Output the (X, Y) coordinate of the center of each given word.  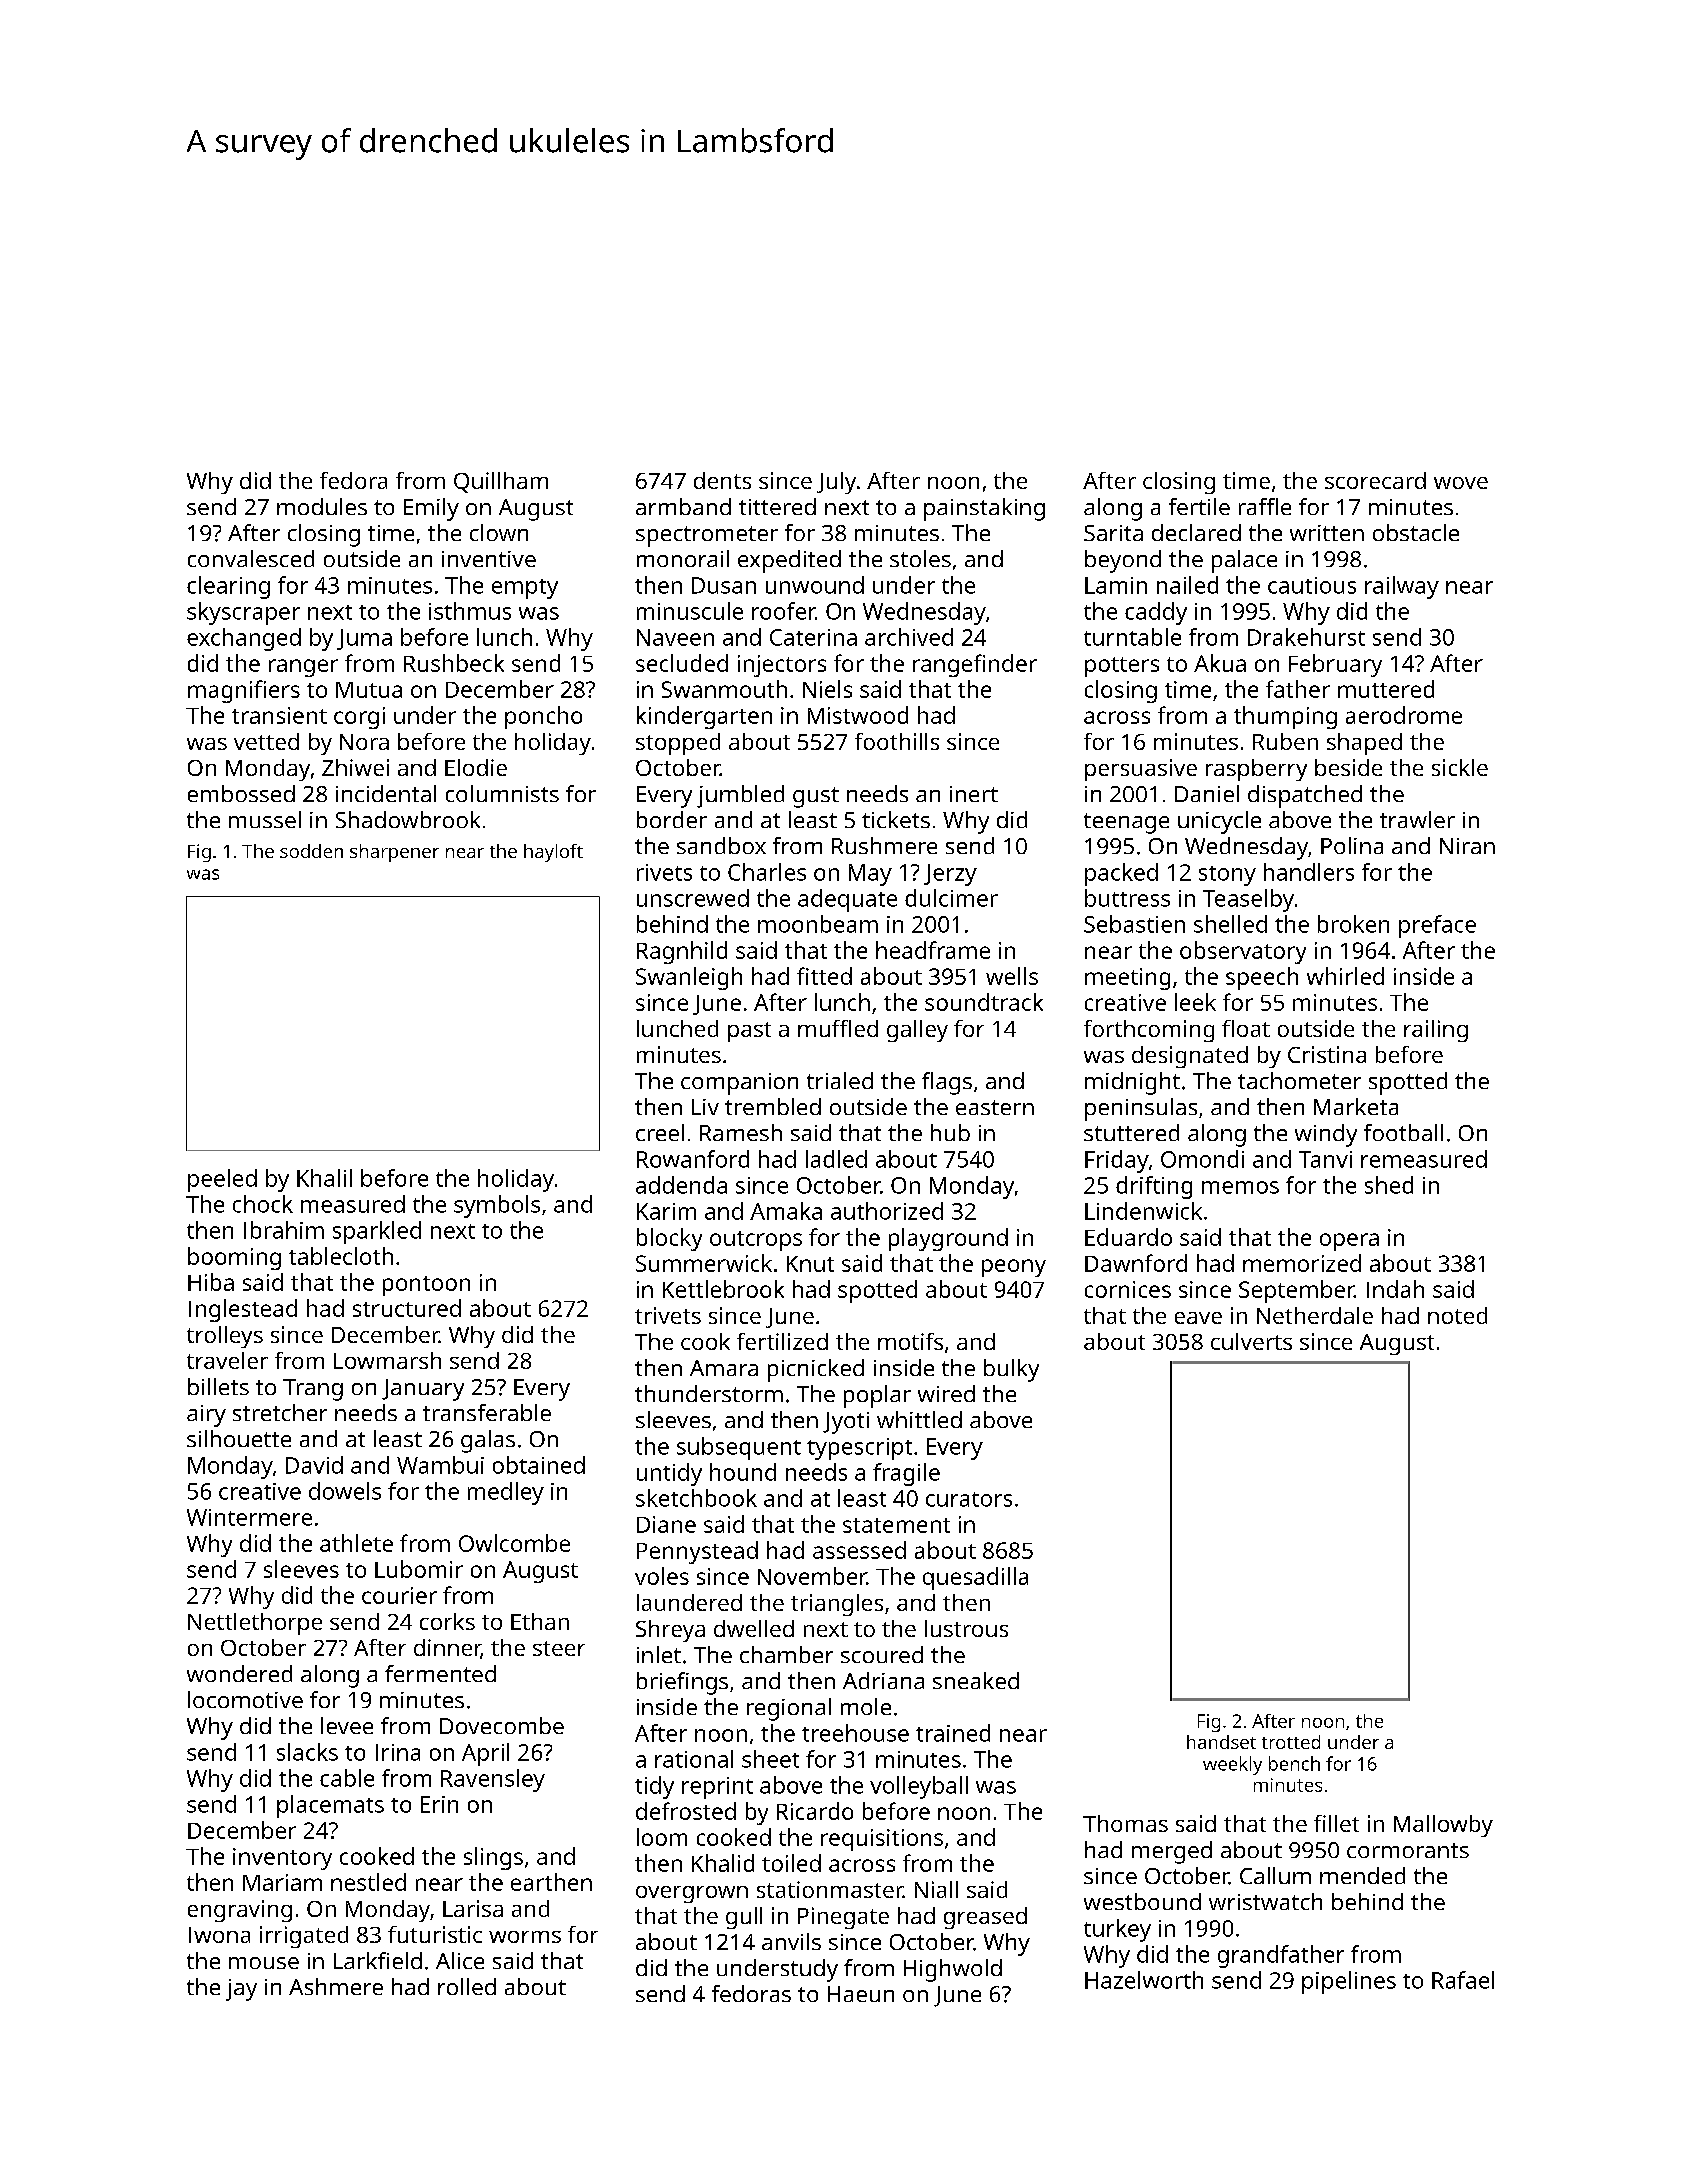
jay (241, 1990)
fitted (824, 976)
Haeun (861, 1994)
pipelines (1349, 1982)
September (1296, 1291)
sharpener (394, 853)
